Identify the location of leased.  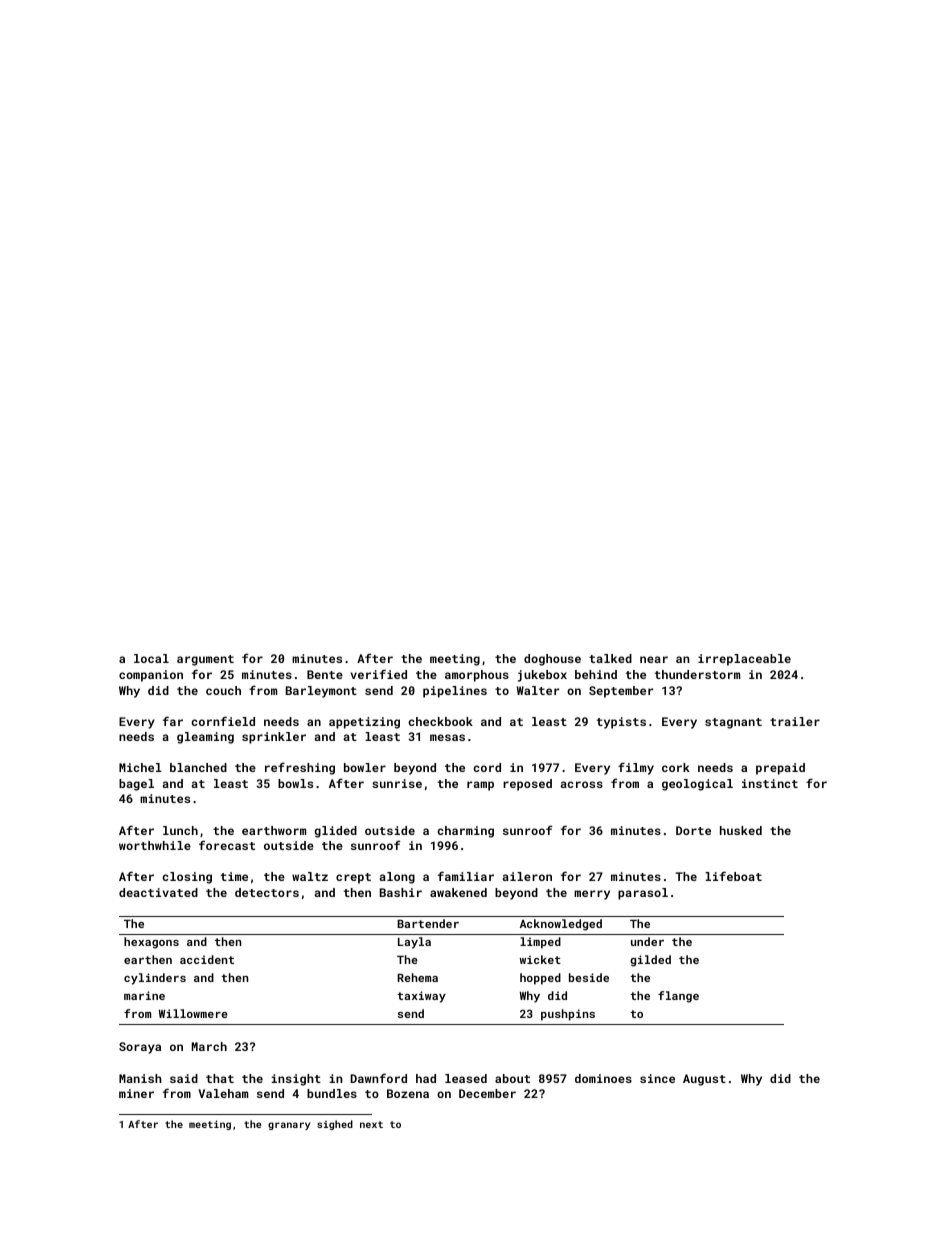
(466, 1078).
